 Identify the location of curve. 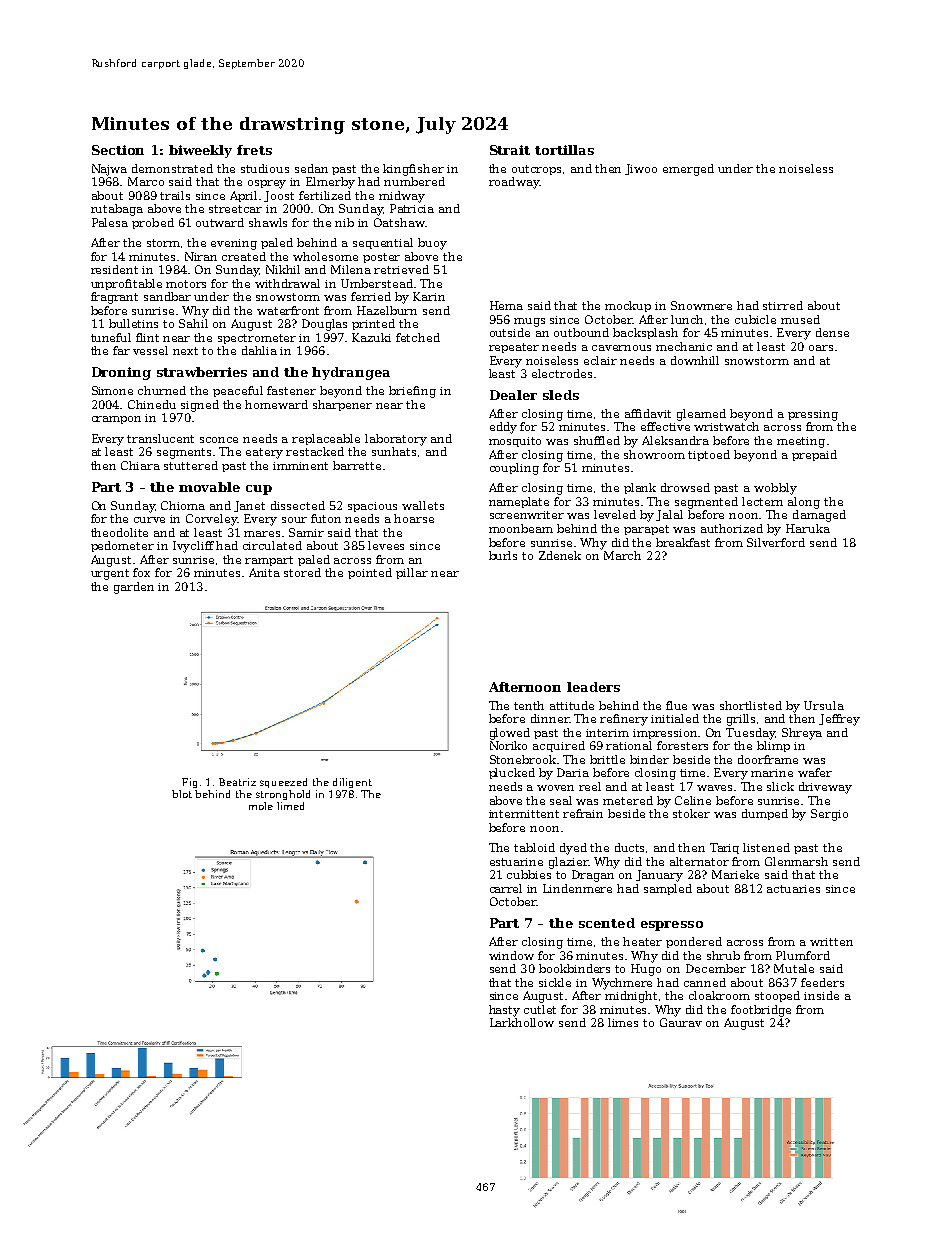
(149, 520).
